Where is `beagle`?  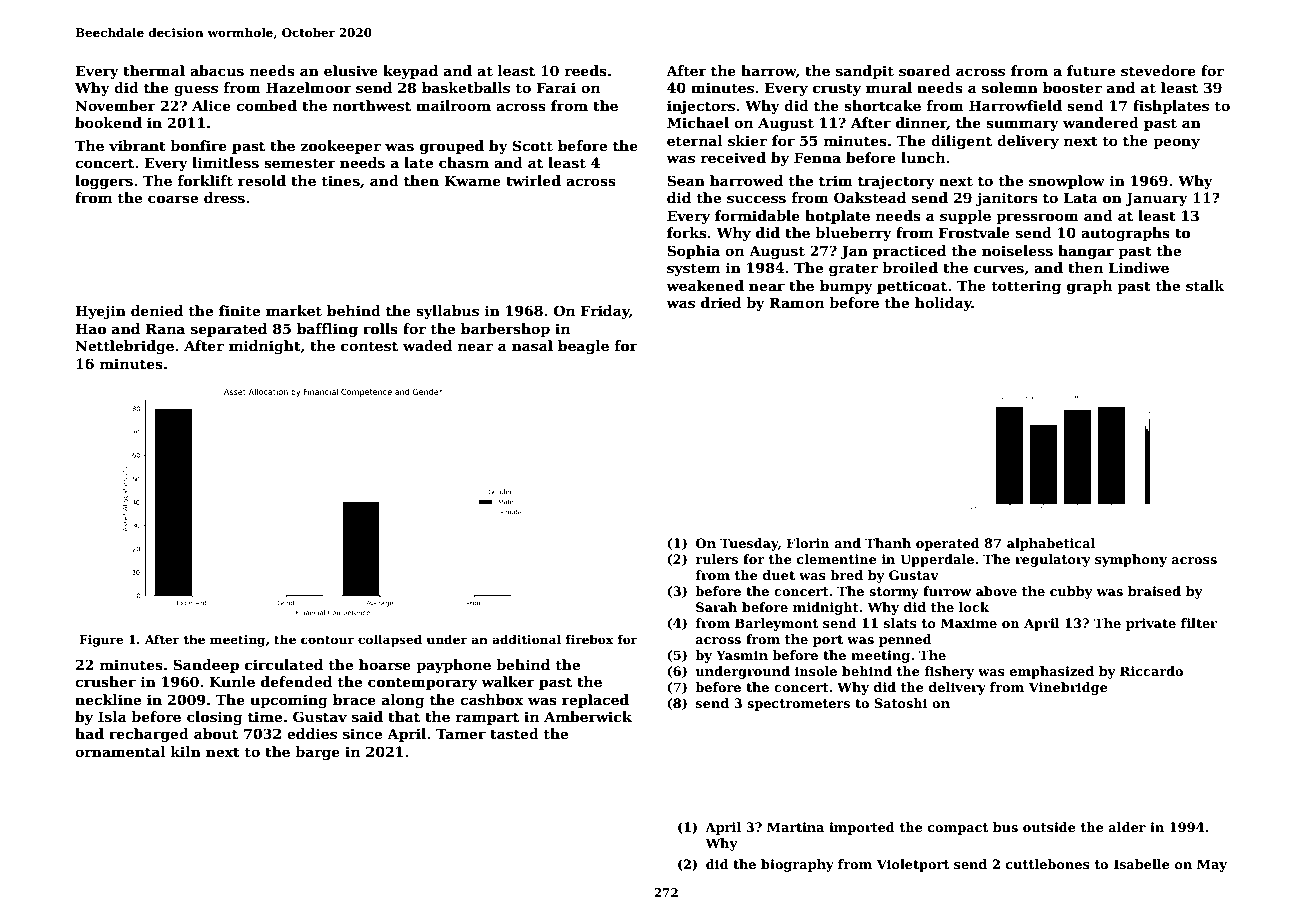
beagle is located at coordinates (583, 347).
